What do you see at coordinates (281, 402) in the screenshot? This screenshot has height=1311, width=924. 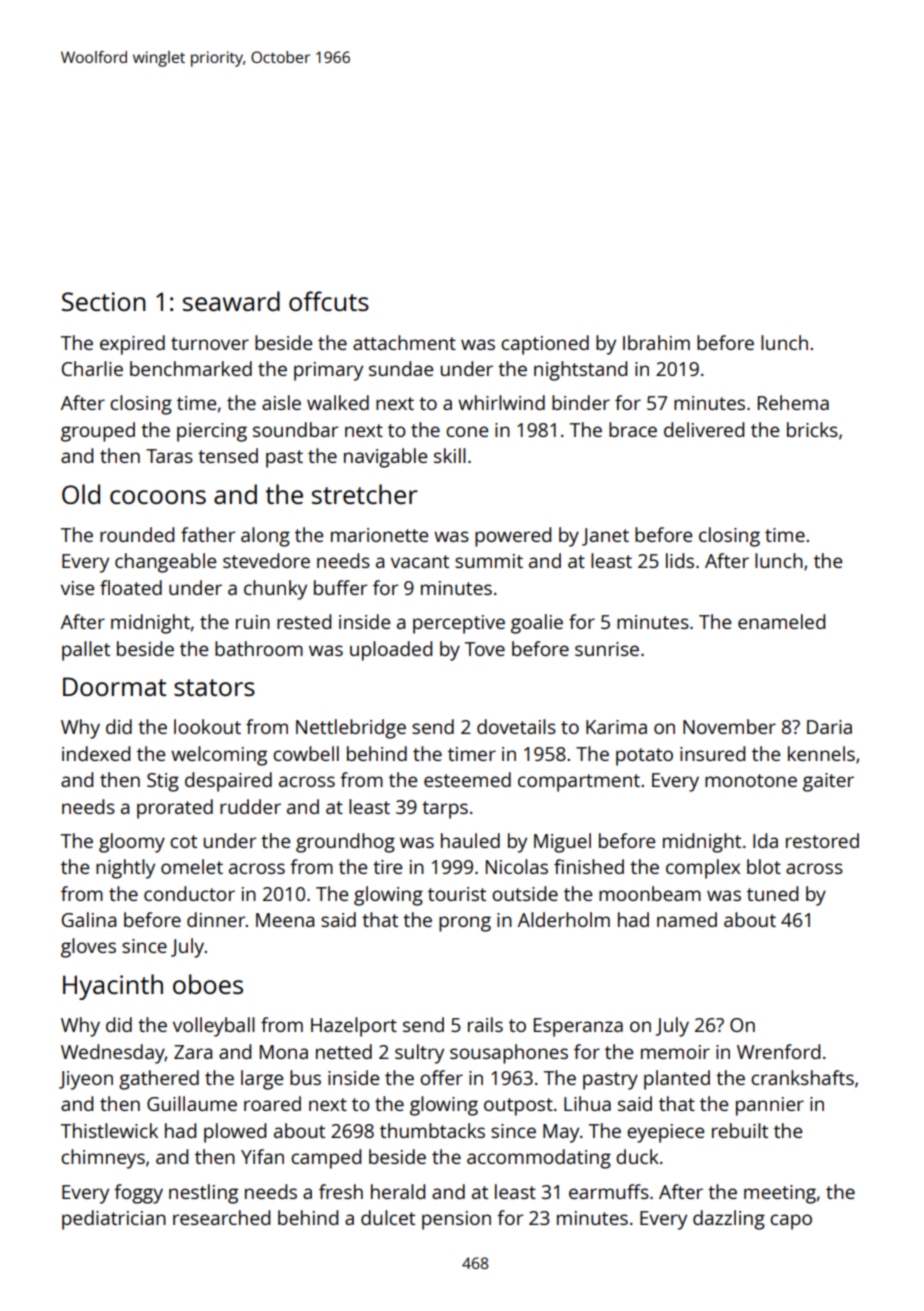 I see `aisle` at bounding box center [281, 402].
